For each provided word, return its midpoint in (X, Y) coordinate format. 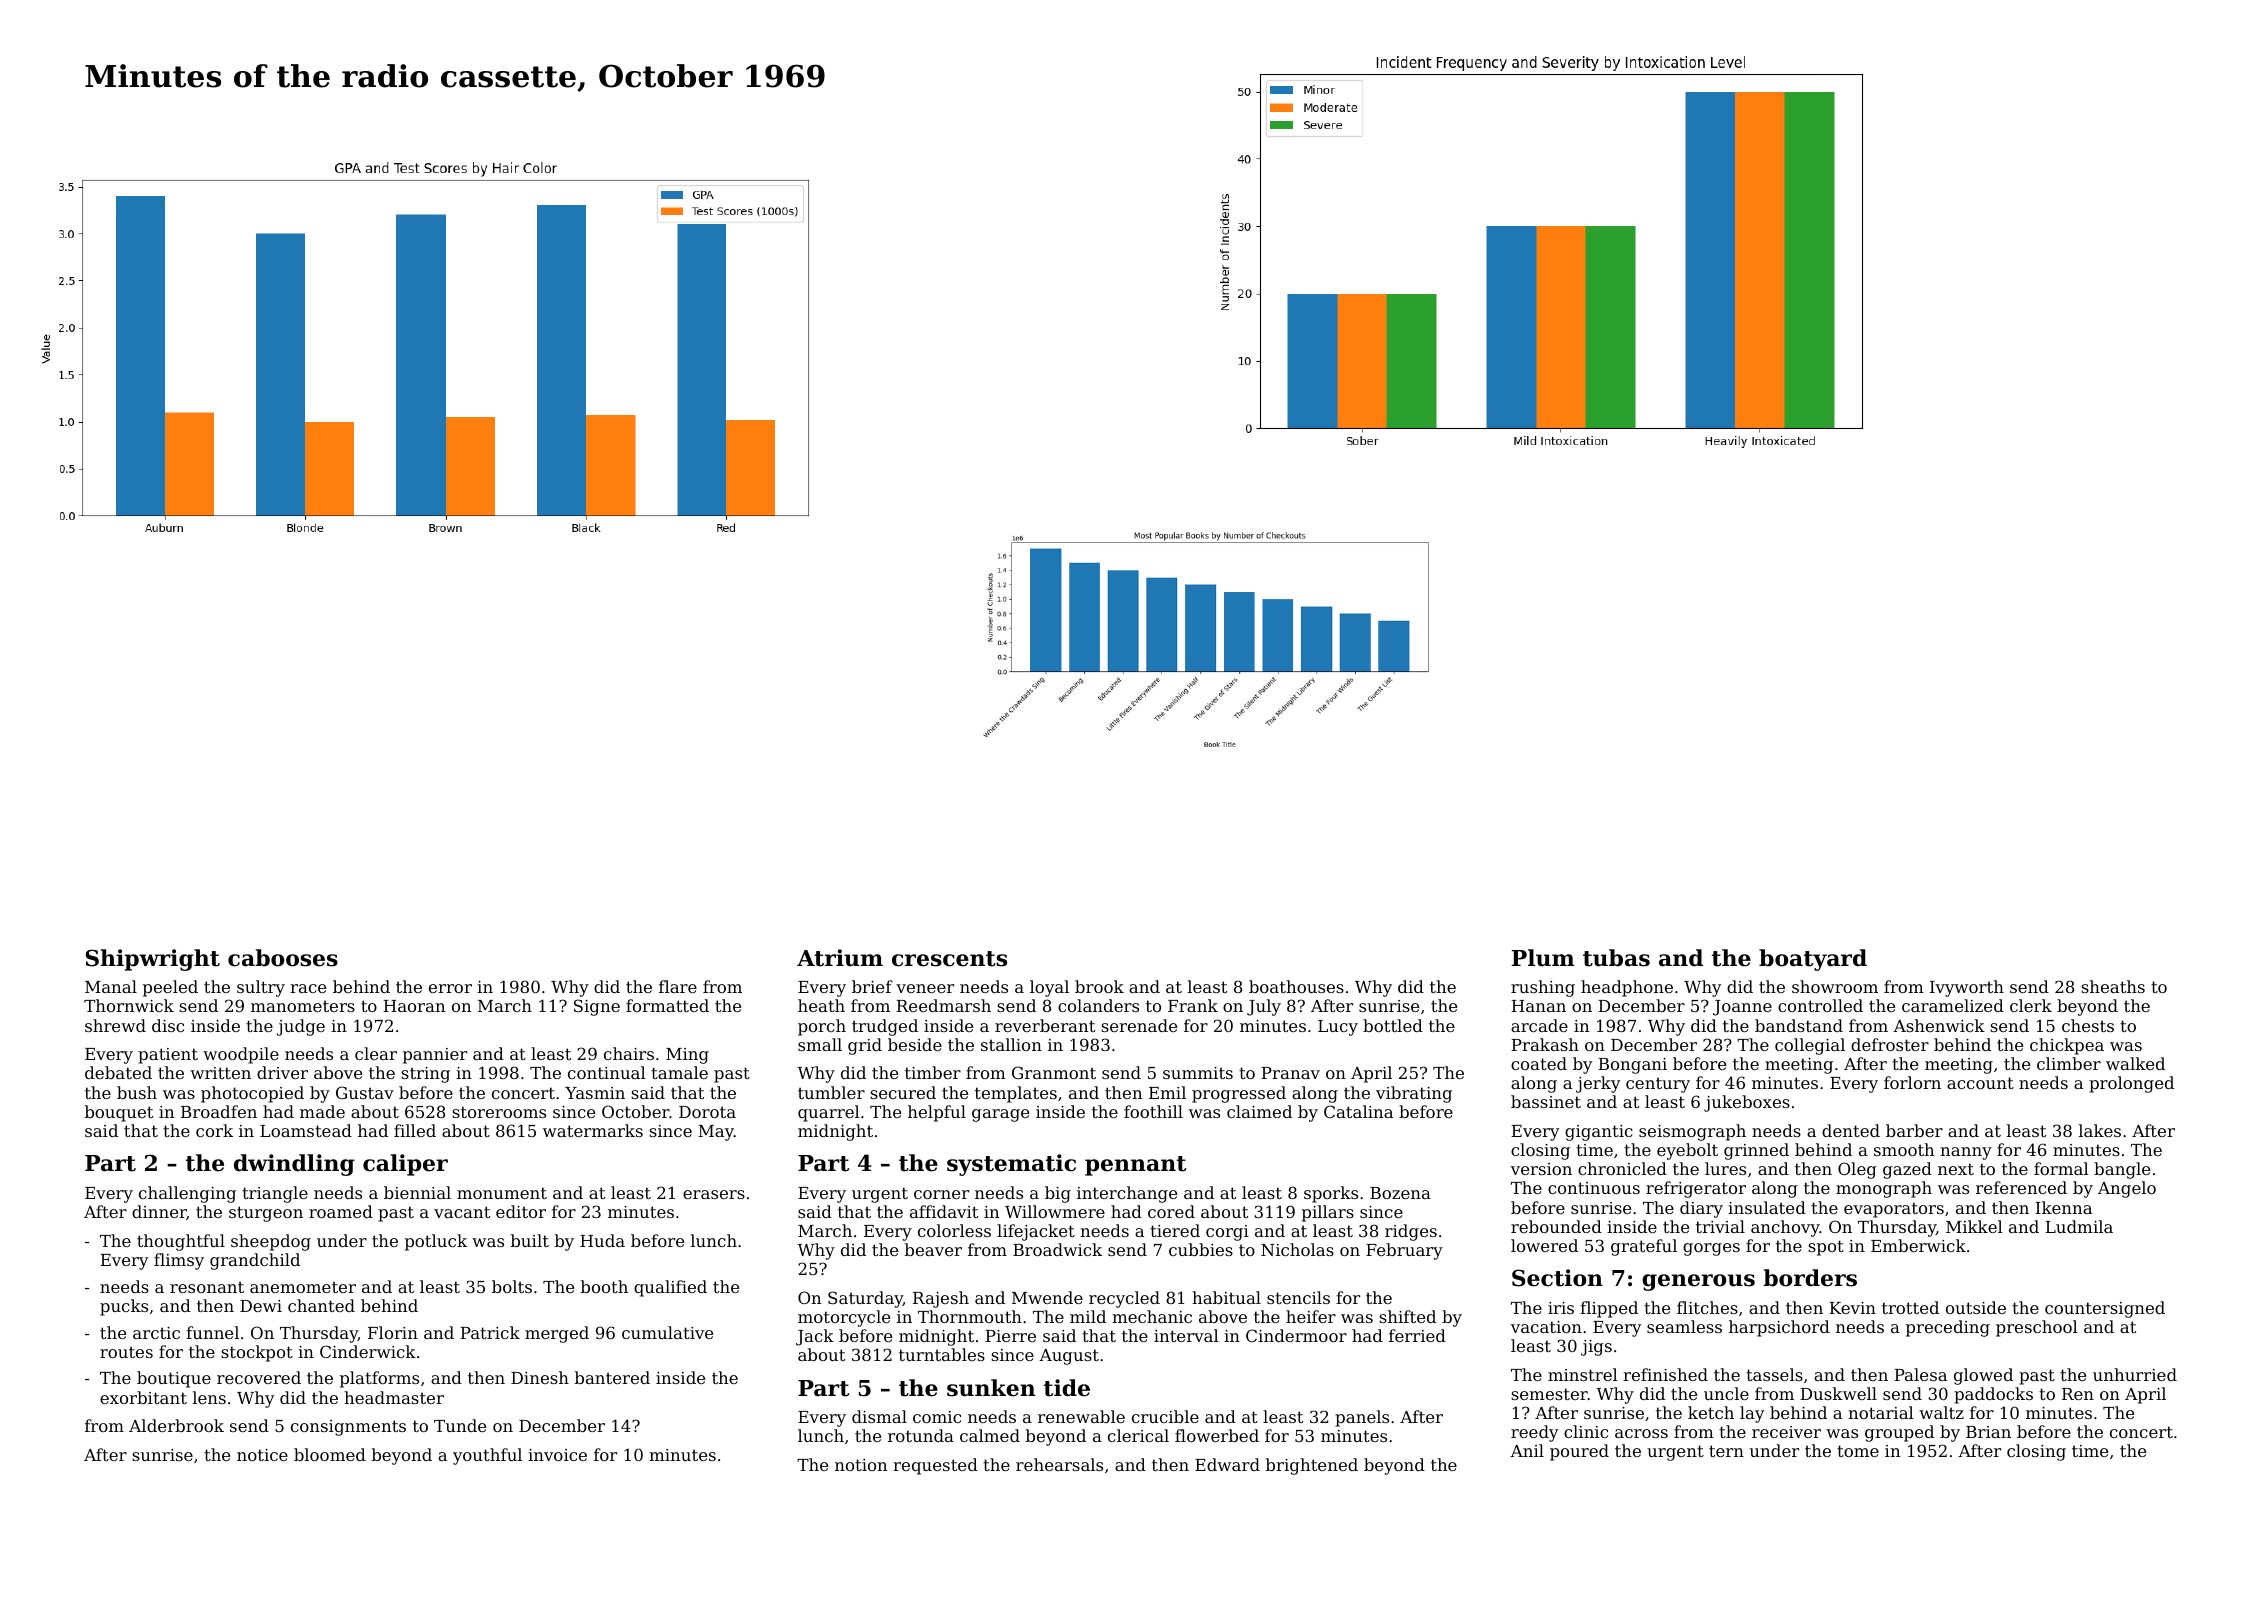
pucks (124, 1307)
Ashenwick (1939, 1025)
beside (915, 1044)
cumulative (667, 1332)
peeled (170, 988)
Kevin (1852, 1308)
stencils (1298, 1297)
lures (1725, 1168)
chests (2088, 1025)
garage (1000, 1115)
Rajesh (941, 1299)
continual (607, 1072)
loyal (1049, 988)
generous (1698, 1282)
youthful (487, 1456)
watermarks (593, 1130)
